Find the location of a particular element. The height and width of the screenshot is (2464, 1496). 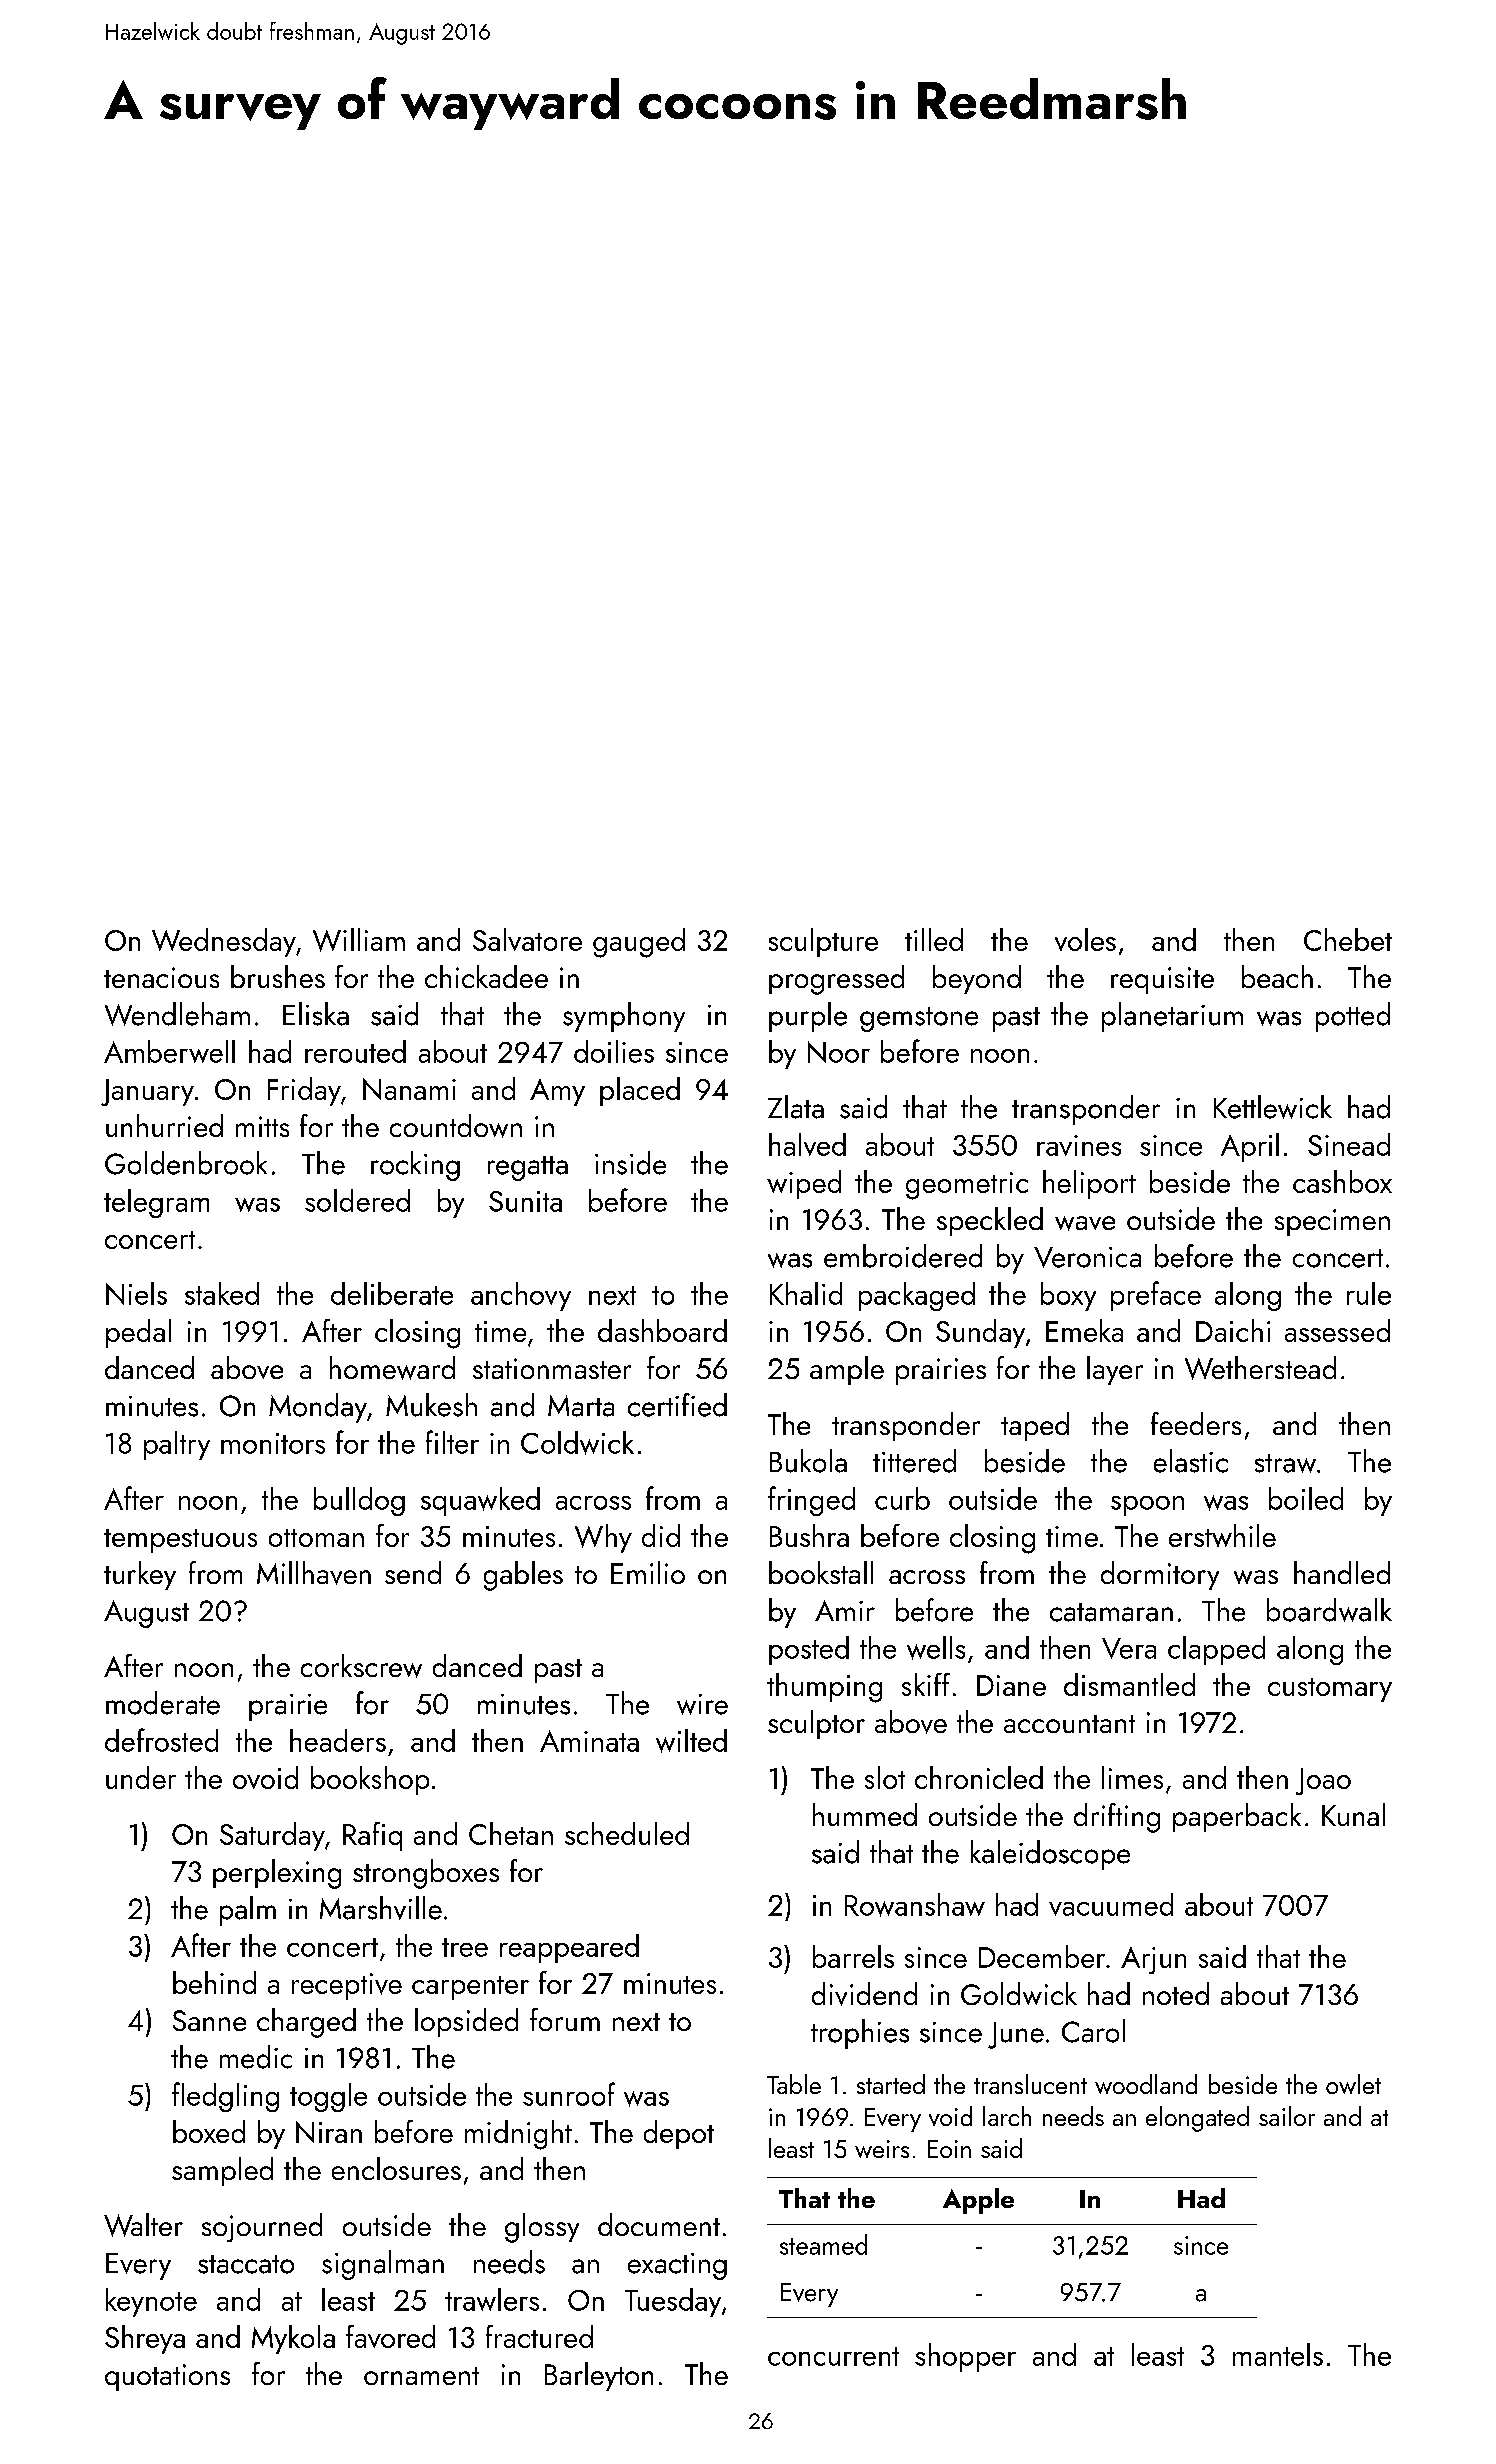

quotations is located at coordinates (167, 2377).
